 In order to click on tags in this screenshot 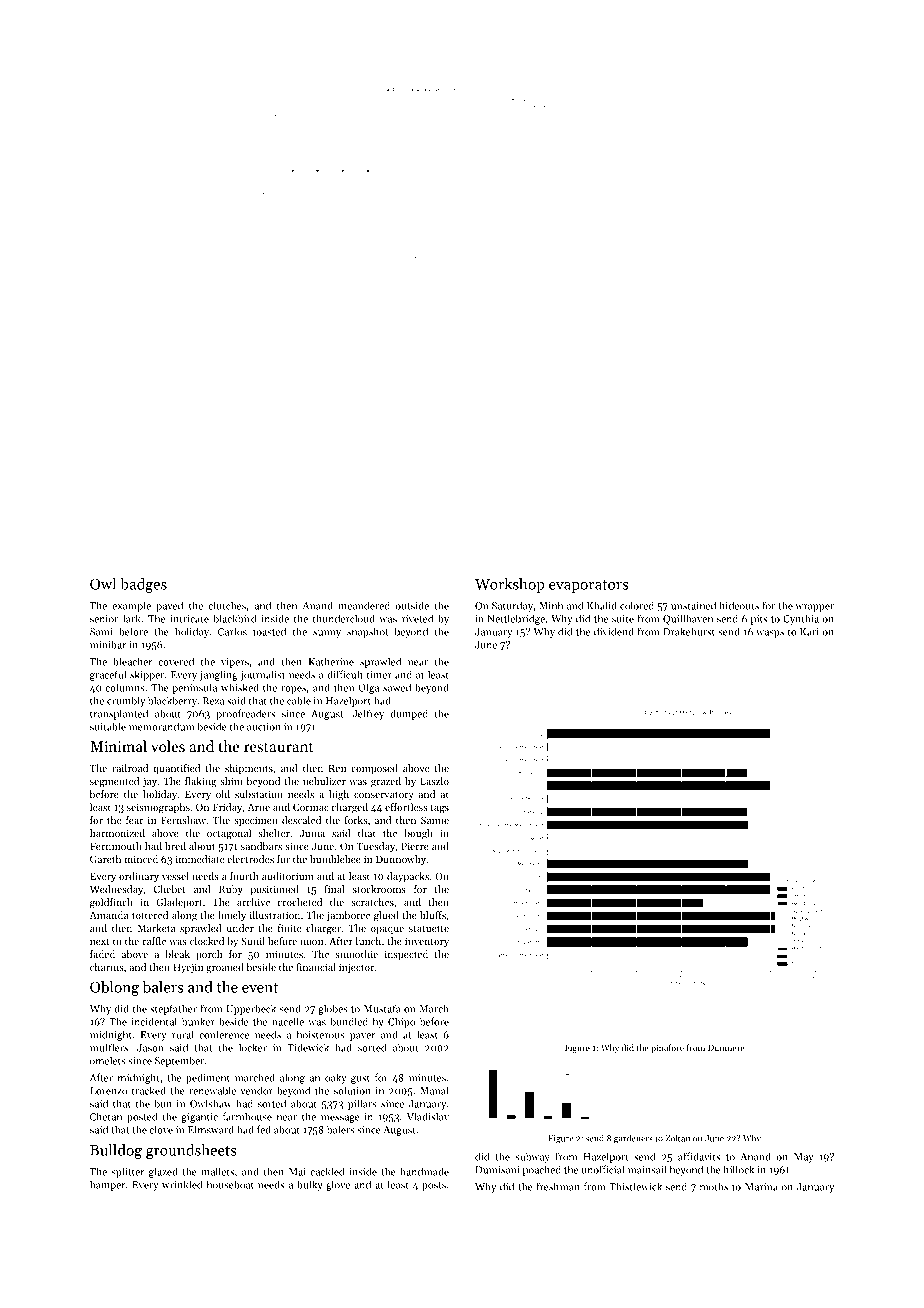, I will do `click(440, 809)`.
